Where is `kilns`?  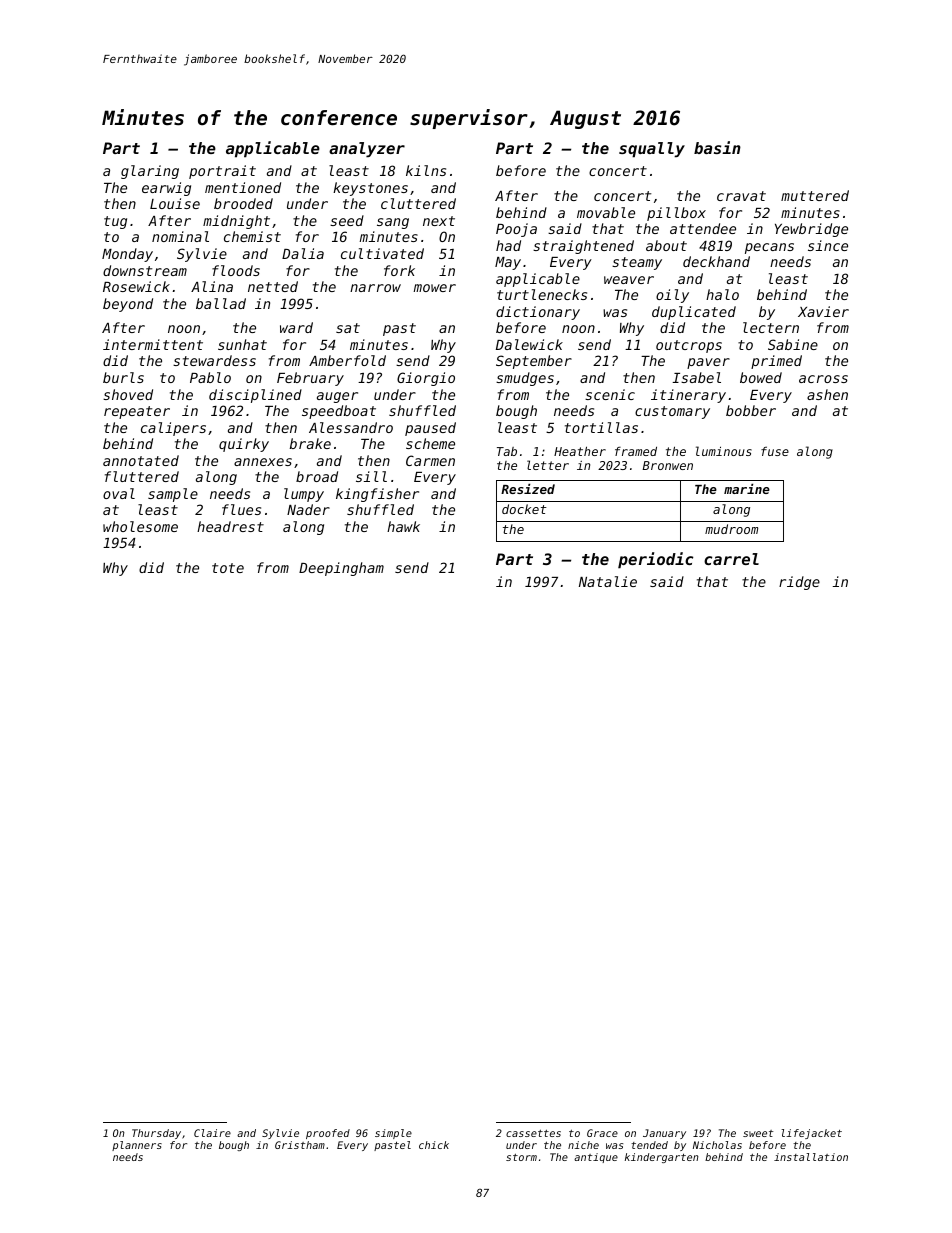 kilns is located at coordinates (426, 170).
